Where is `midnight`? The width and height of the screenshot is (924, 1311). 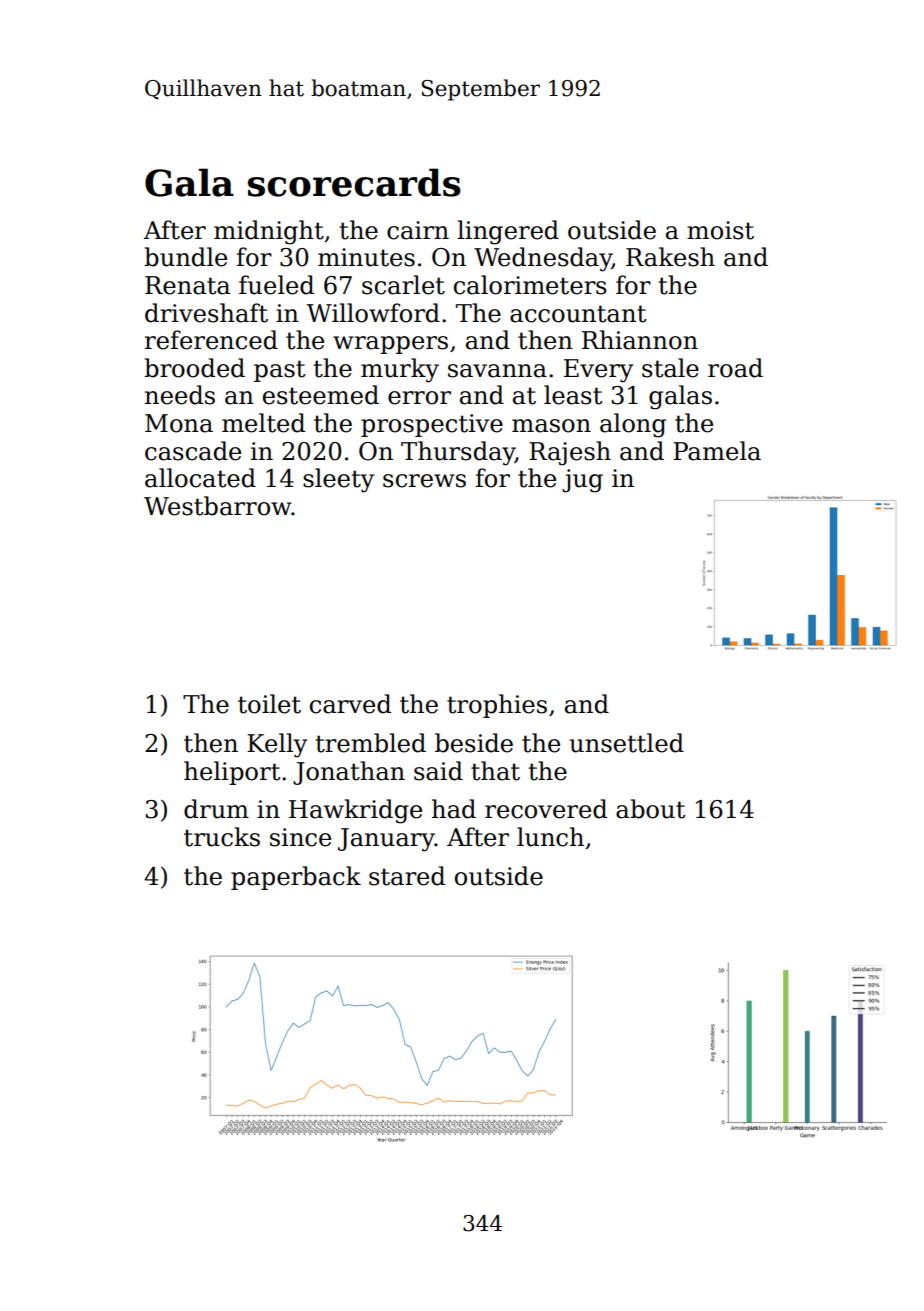 midnight is located at coordinates (269, 232).
